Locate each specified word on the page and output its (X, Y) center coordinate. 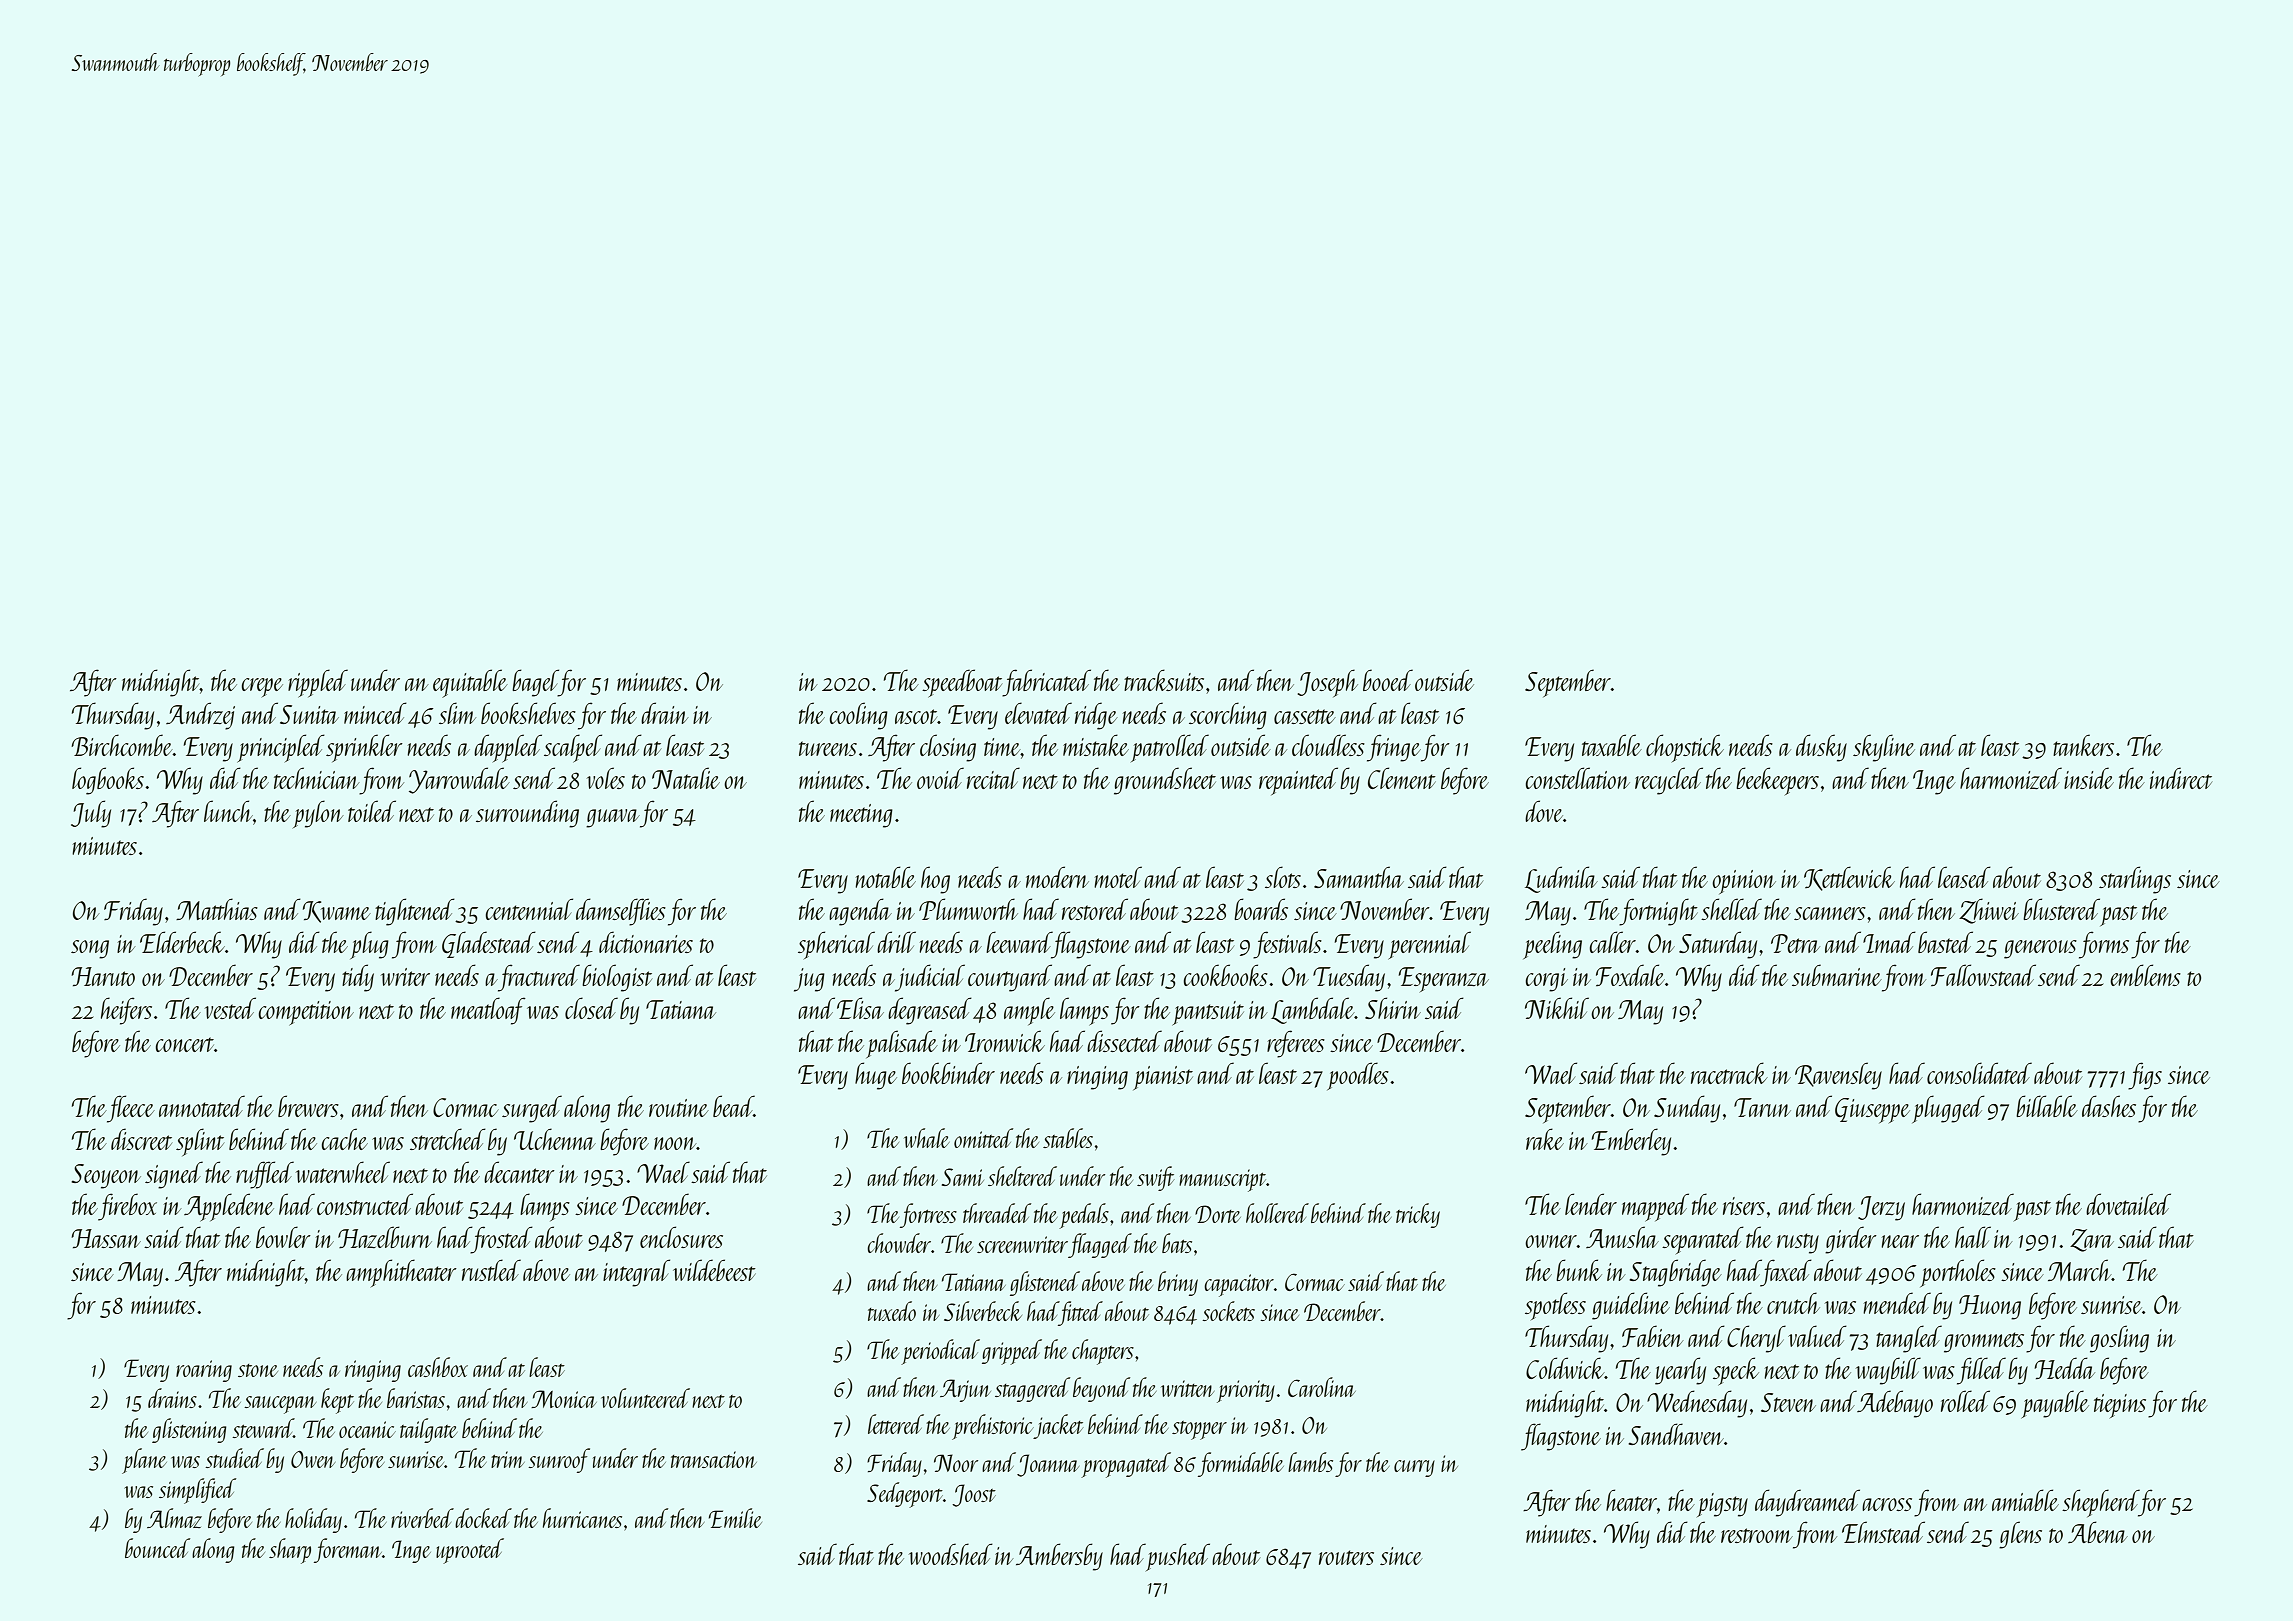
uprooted (470, 1551)
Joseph (1328, 683)
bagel (535, 683)
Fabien (1652, 1336)
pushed (1178, 1557)
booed (1388, 680)
